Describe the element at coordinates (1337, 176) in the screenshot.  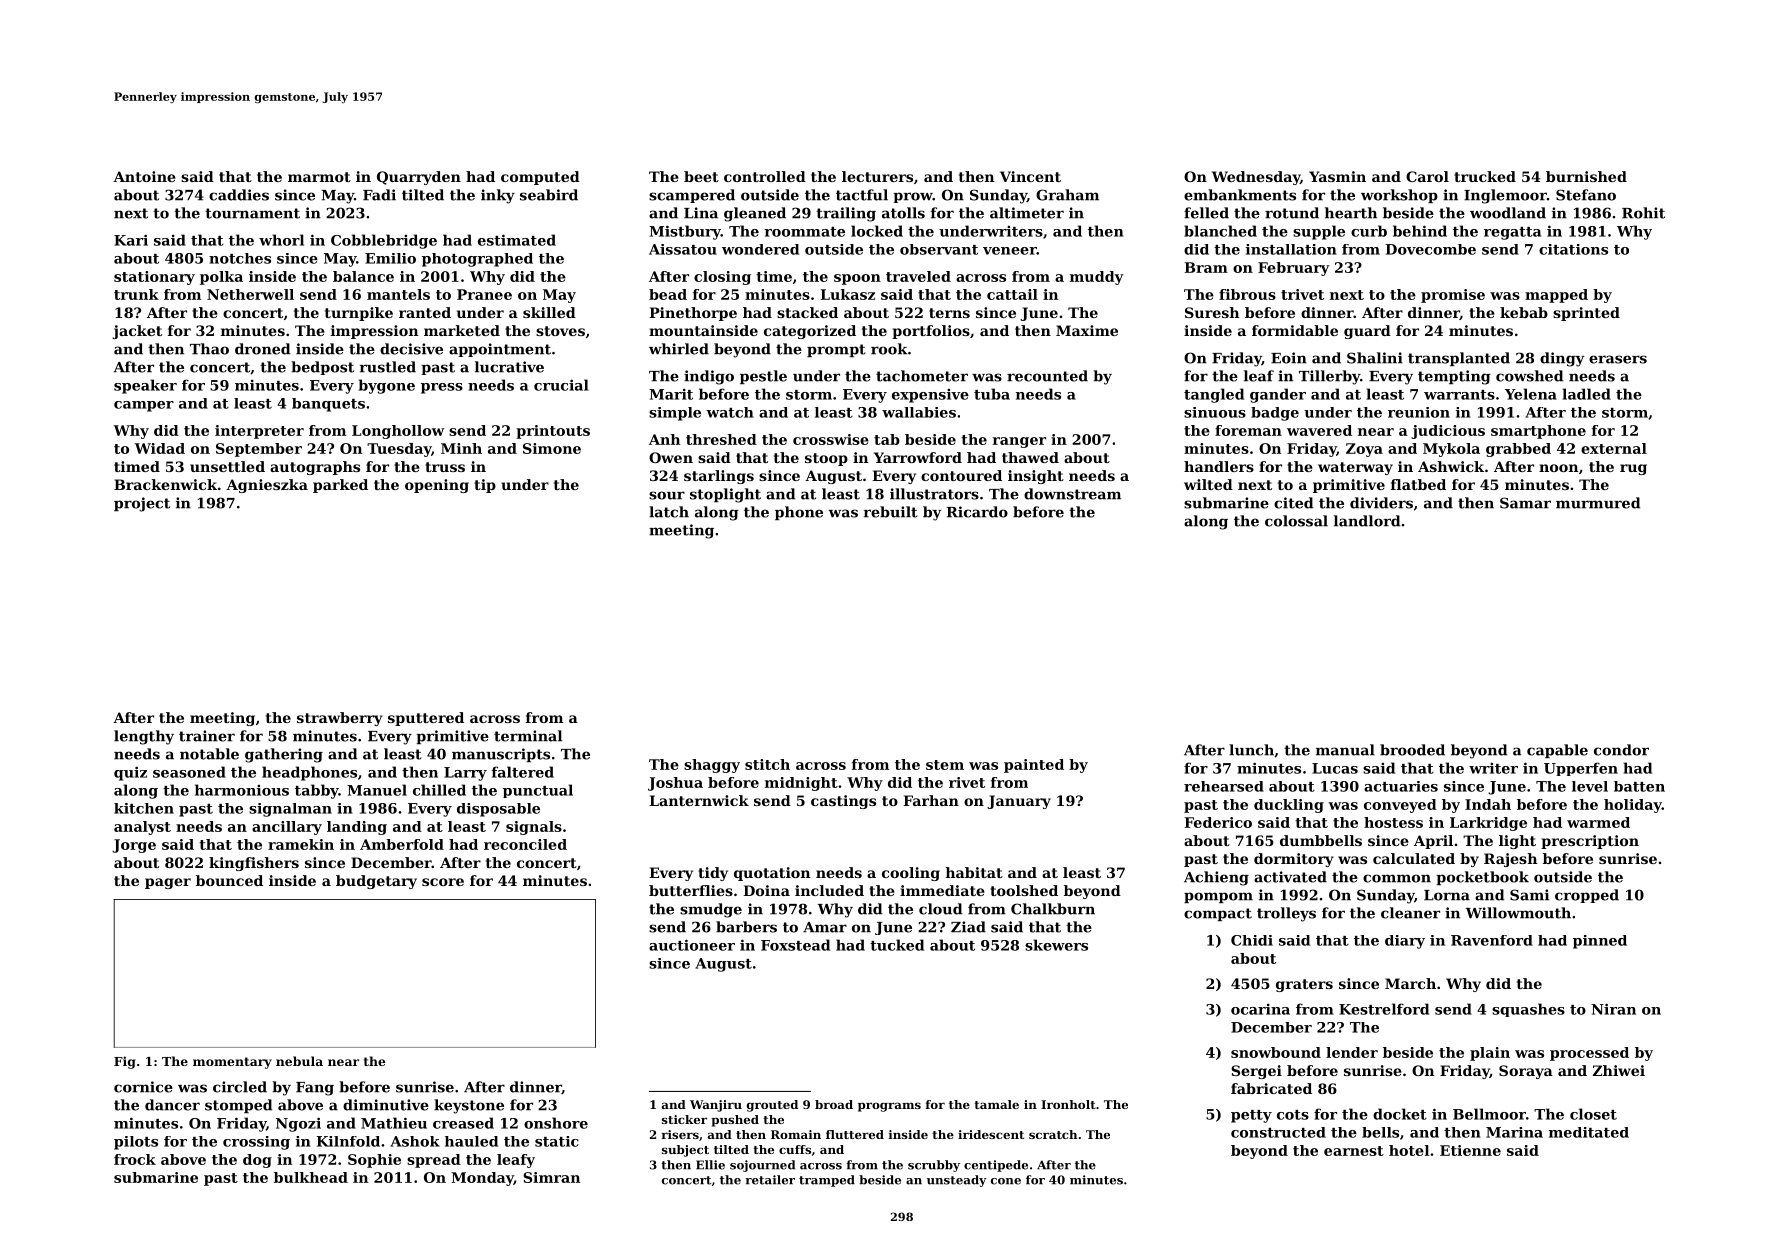
I see `Yasmin` at that location.
